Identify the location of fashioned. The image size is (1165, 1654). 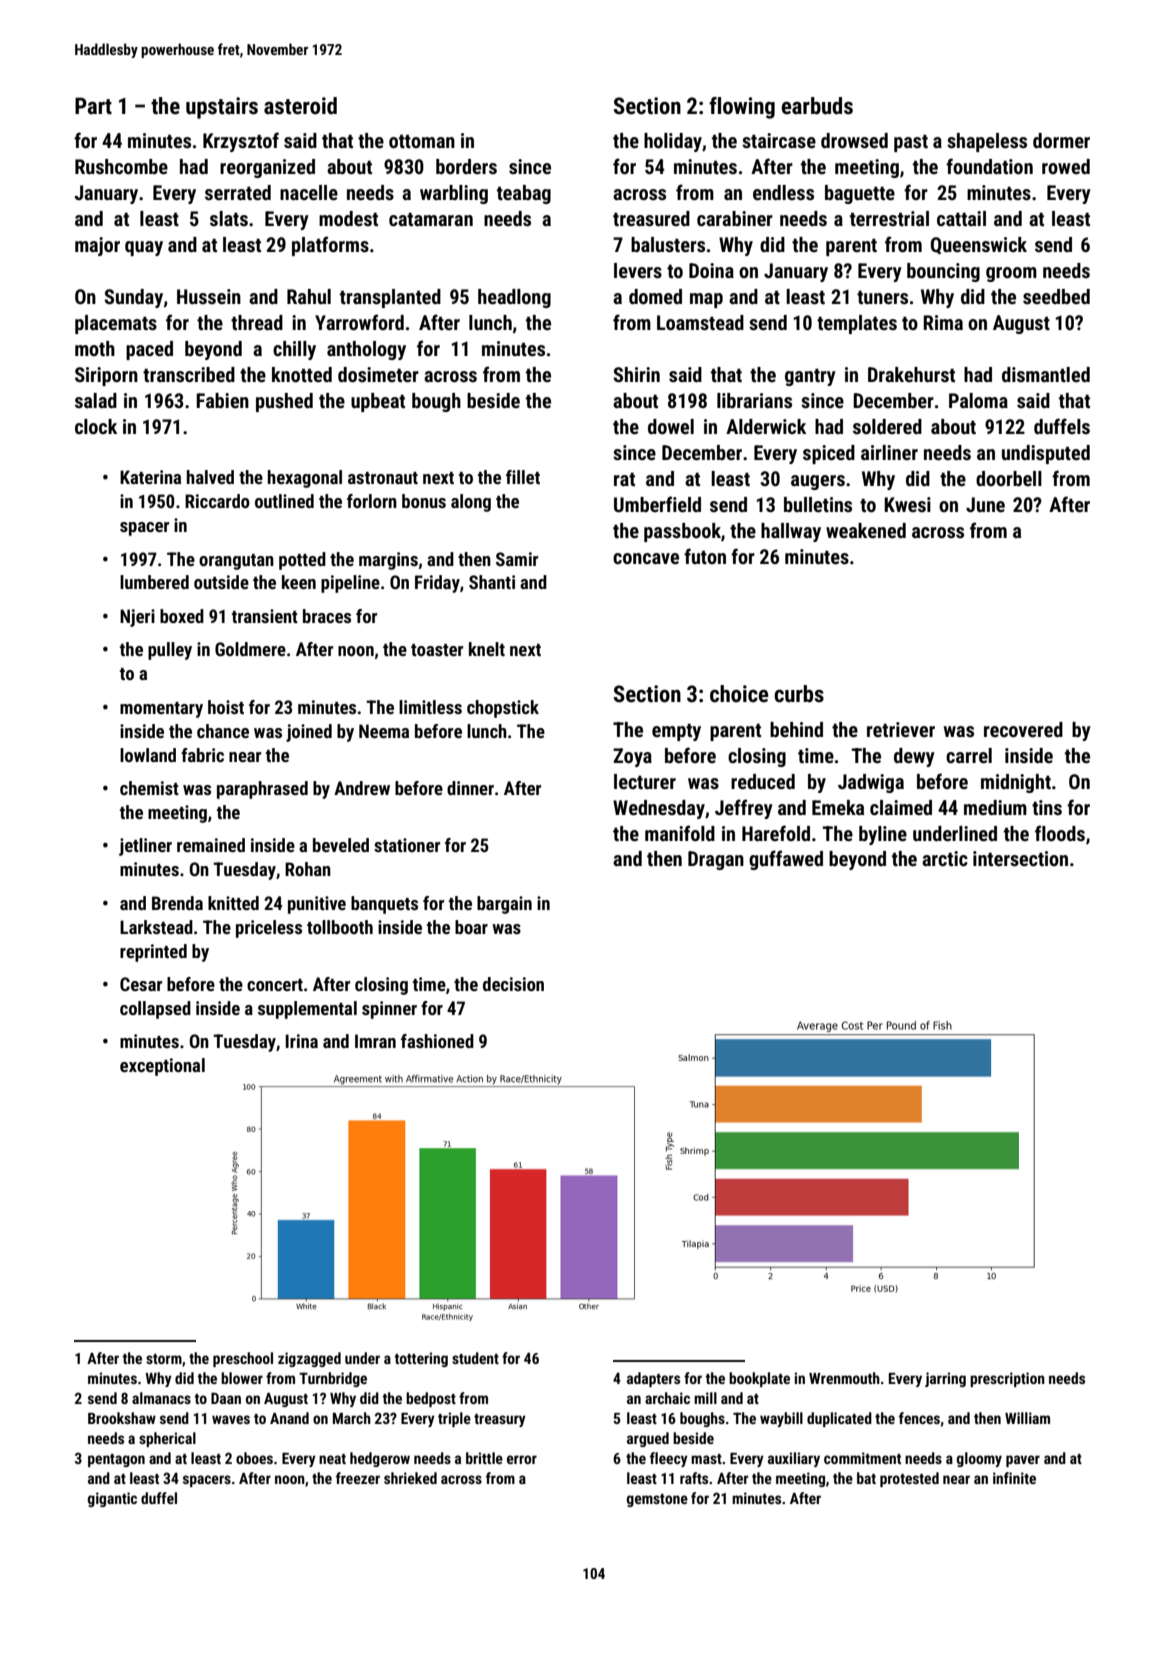
(437, 1041).
